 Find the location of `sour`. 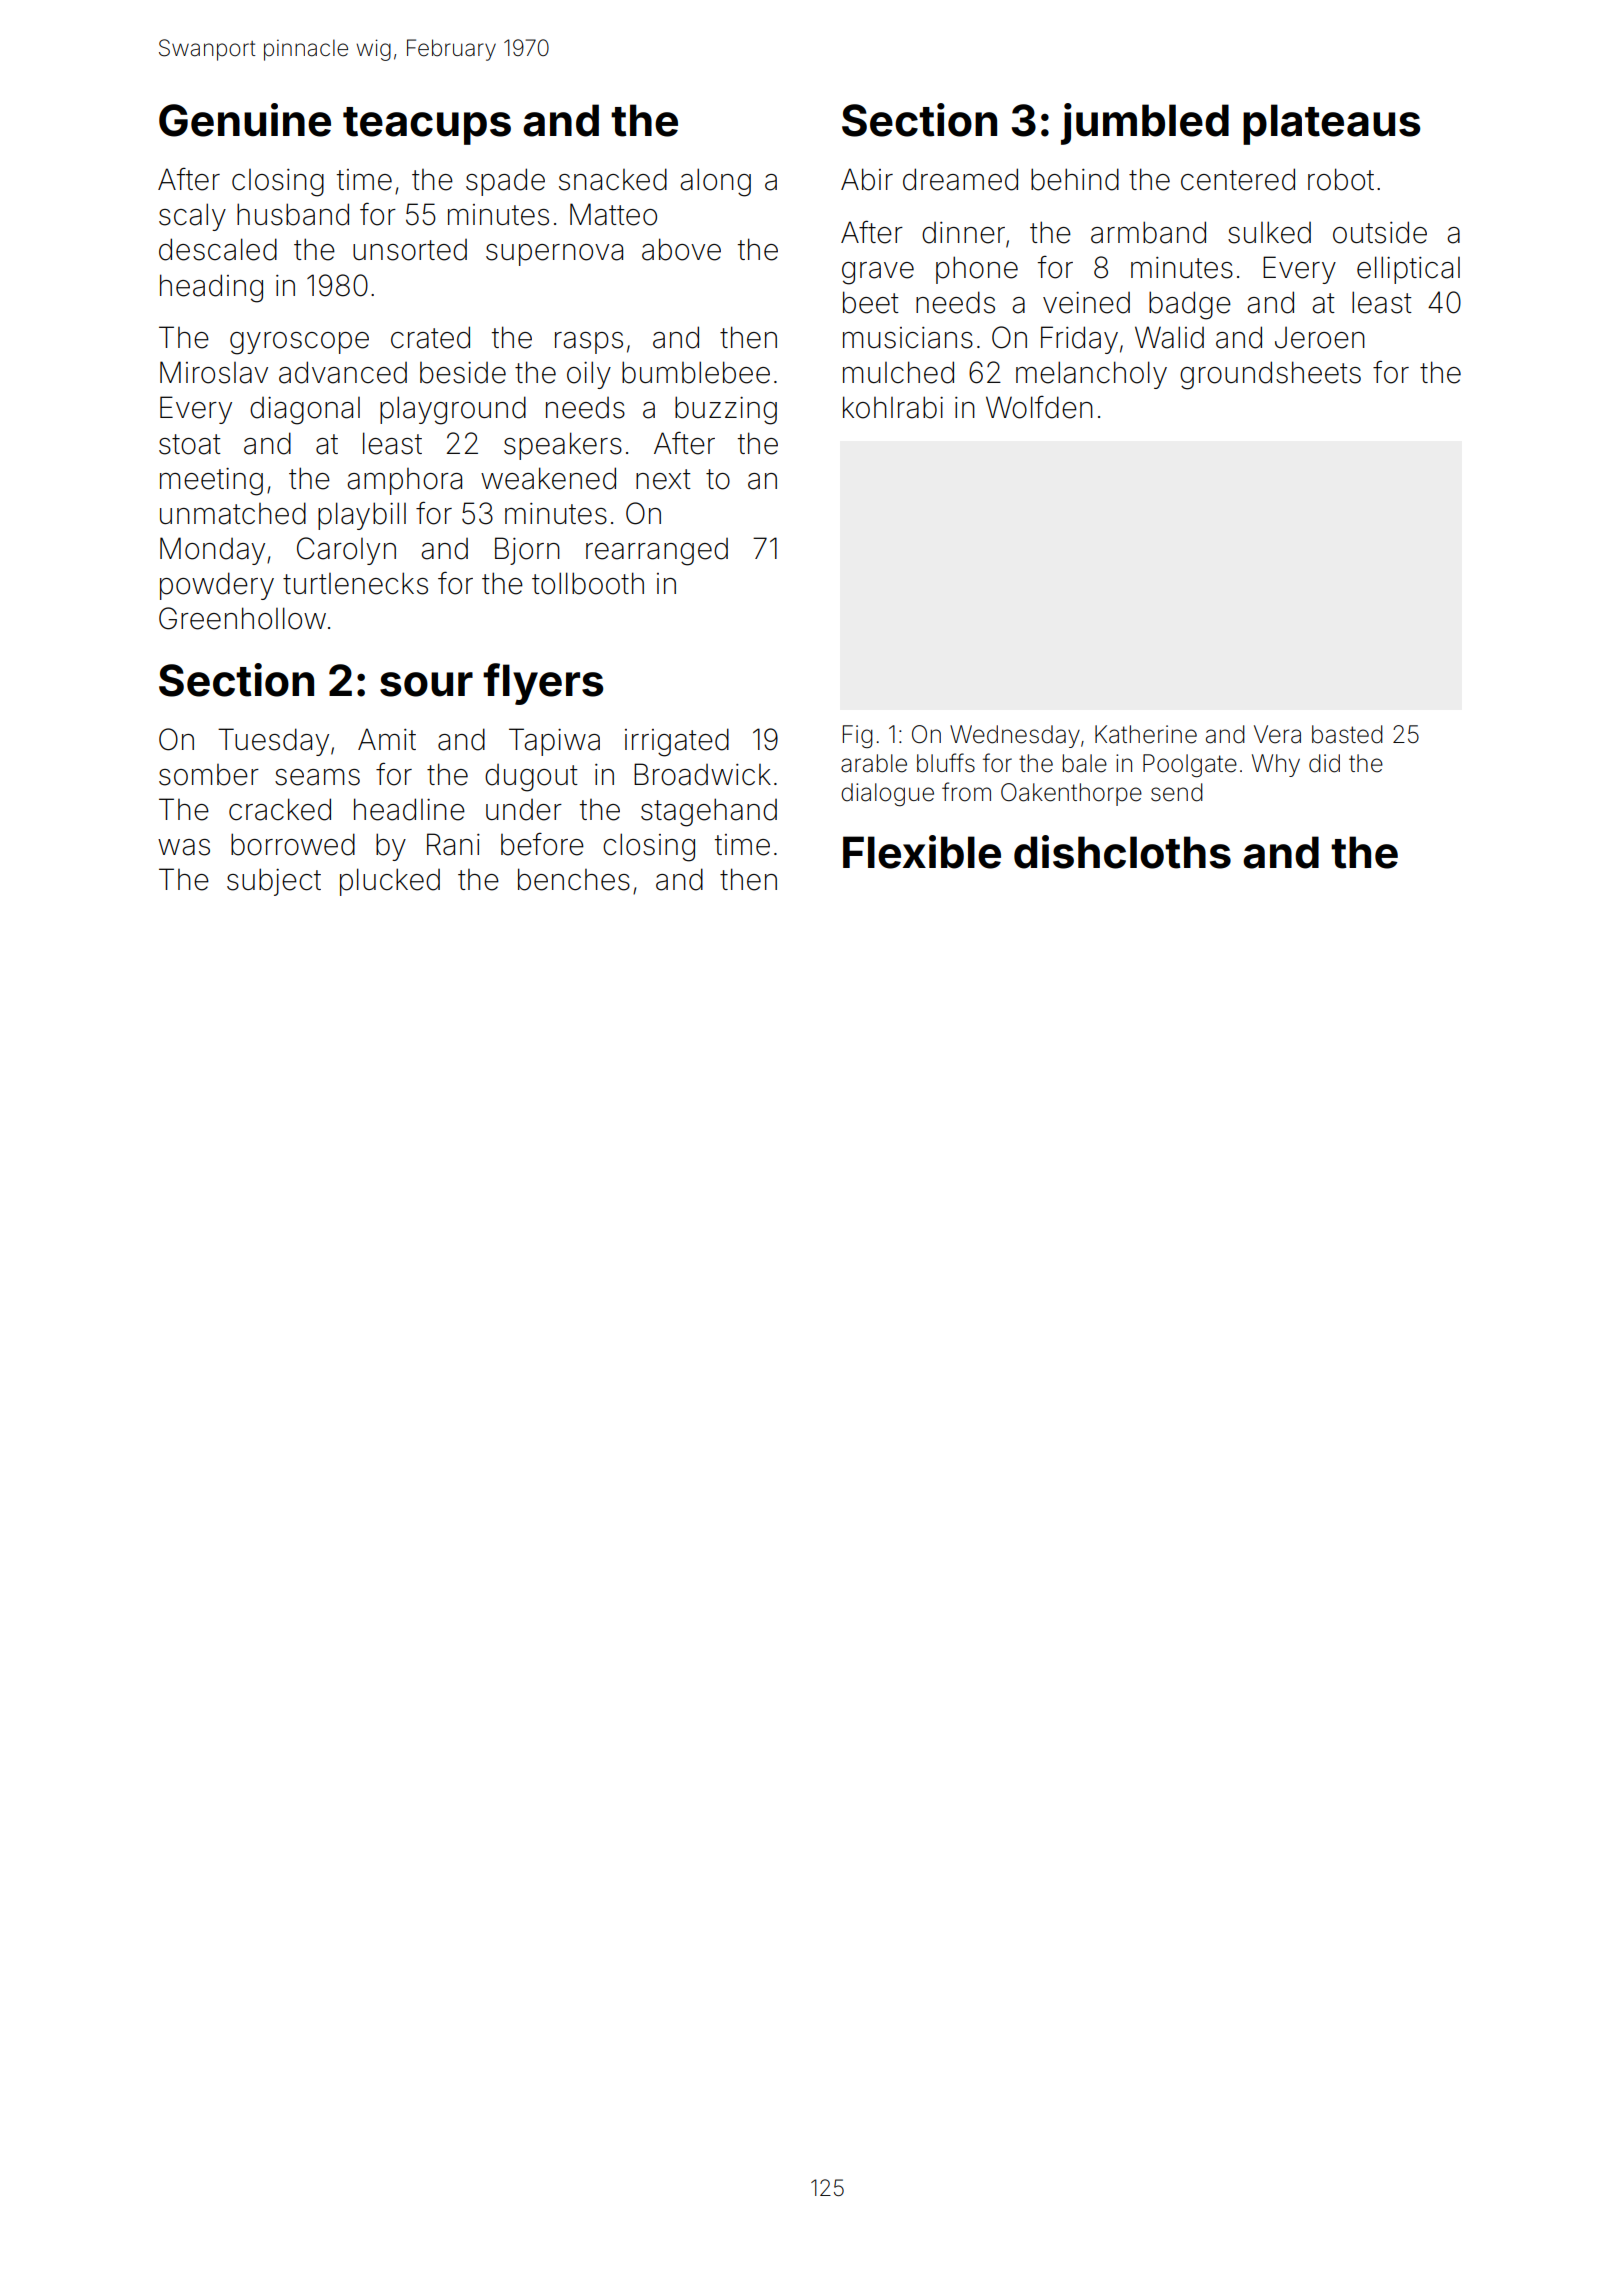

sour is located at coordinates (426, 684).
